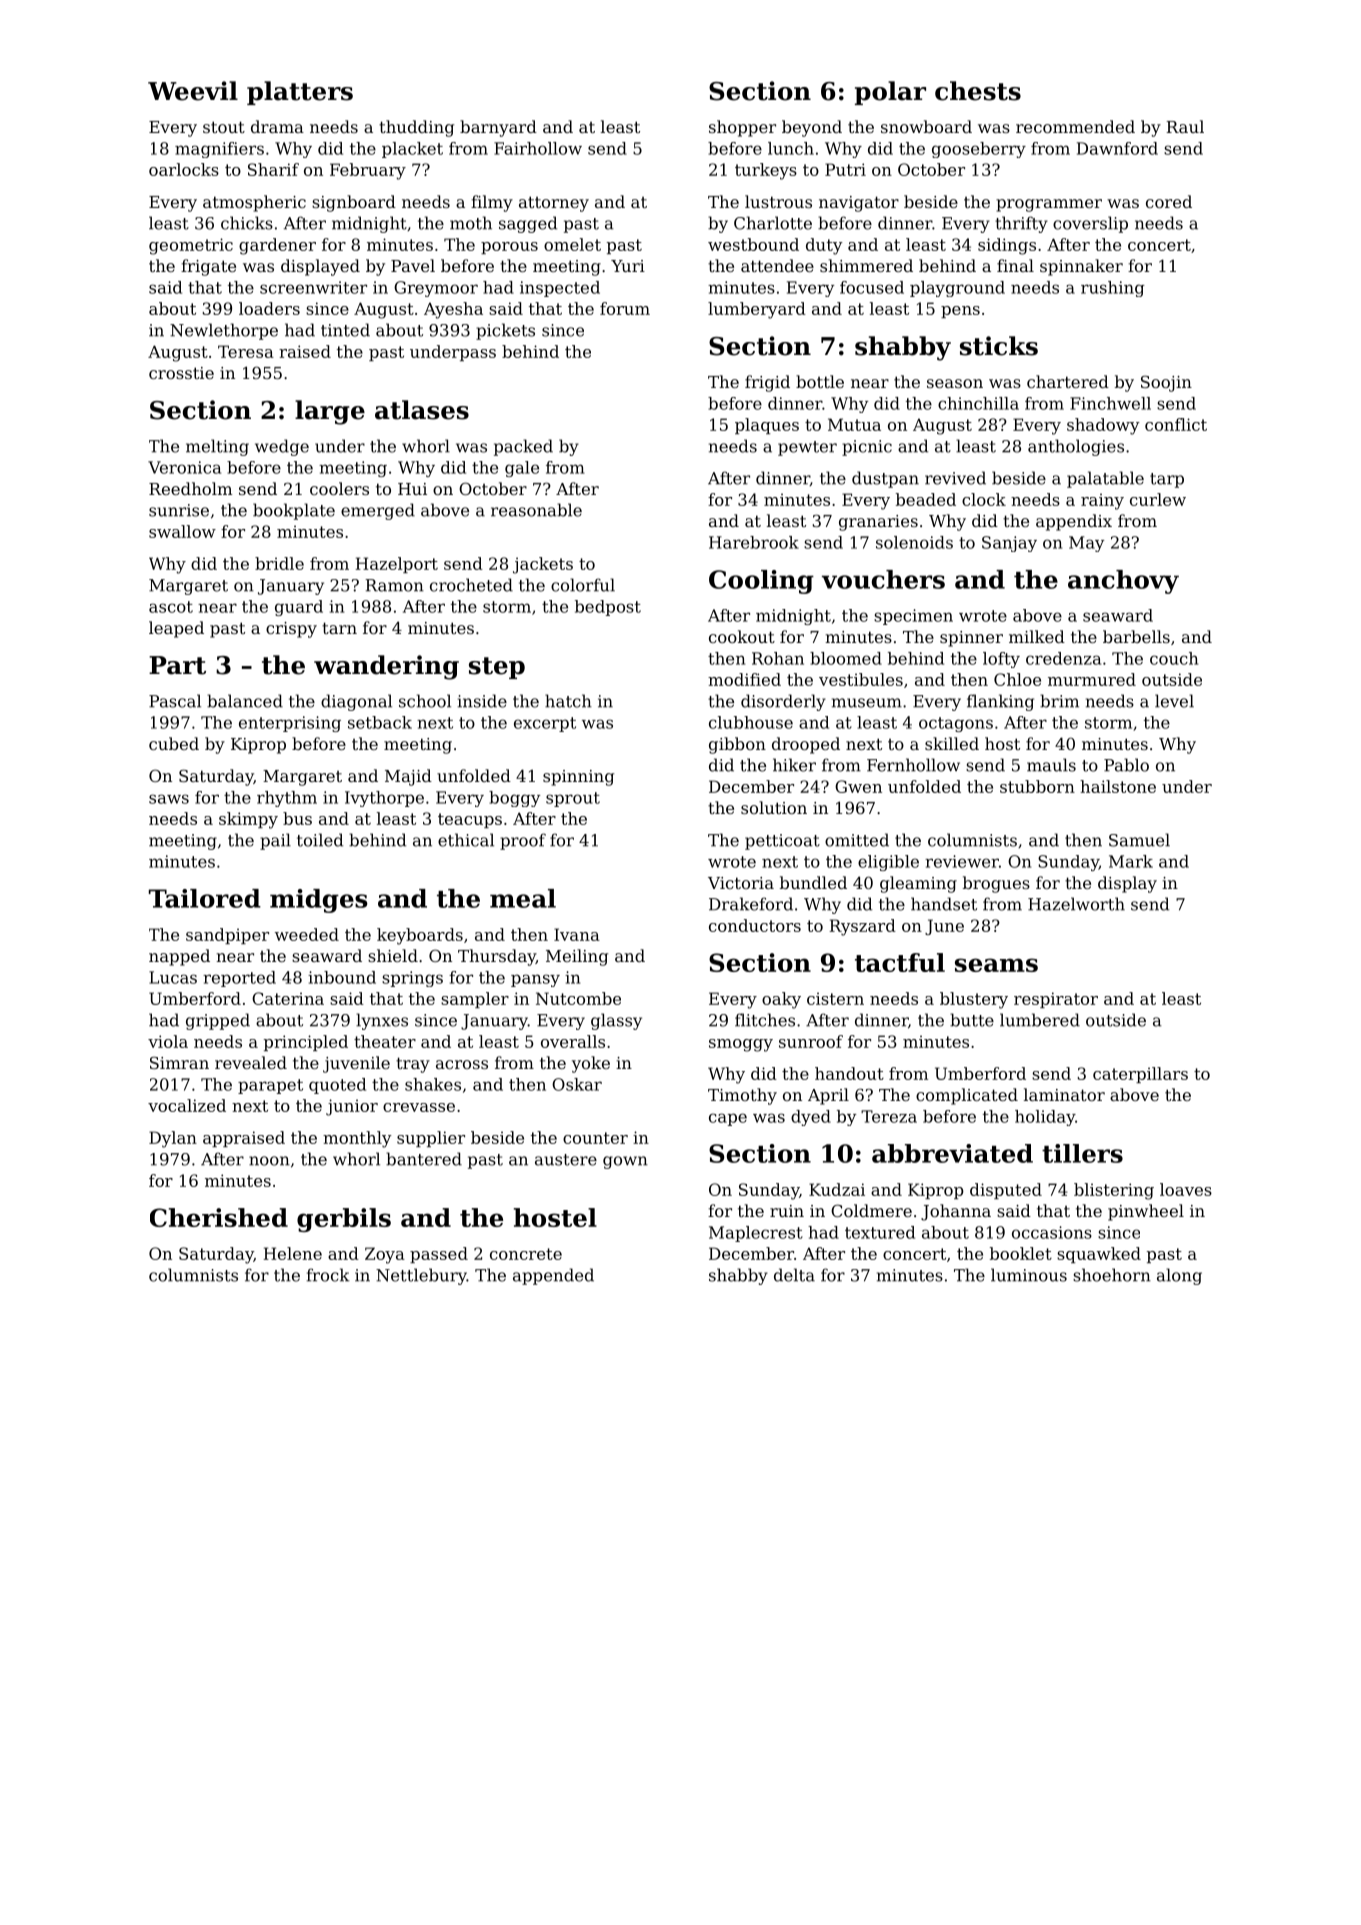 This document has height=1925, width=1361. I want to click on saws, so click(169, 799).
